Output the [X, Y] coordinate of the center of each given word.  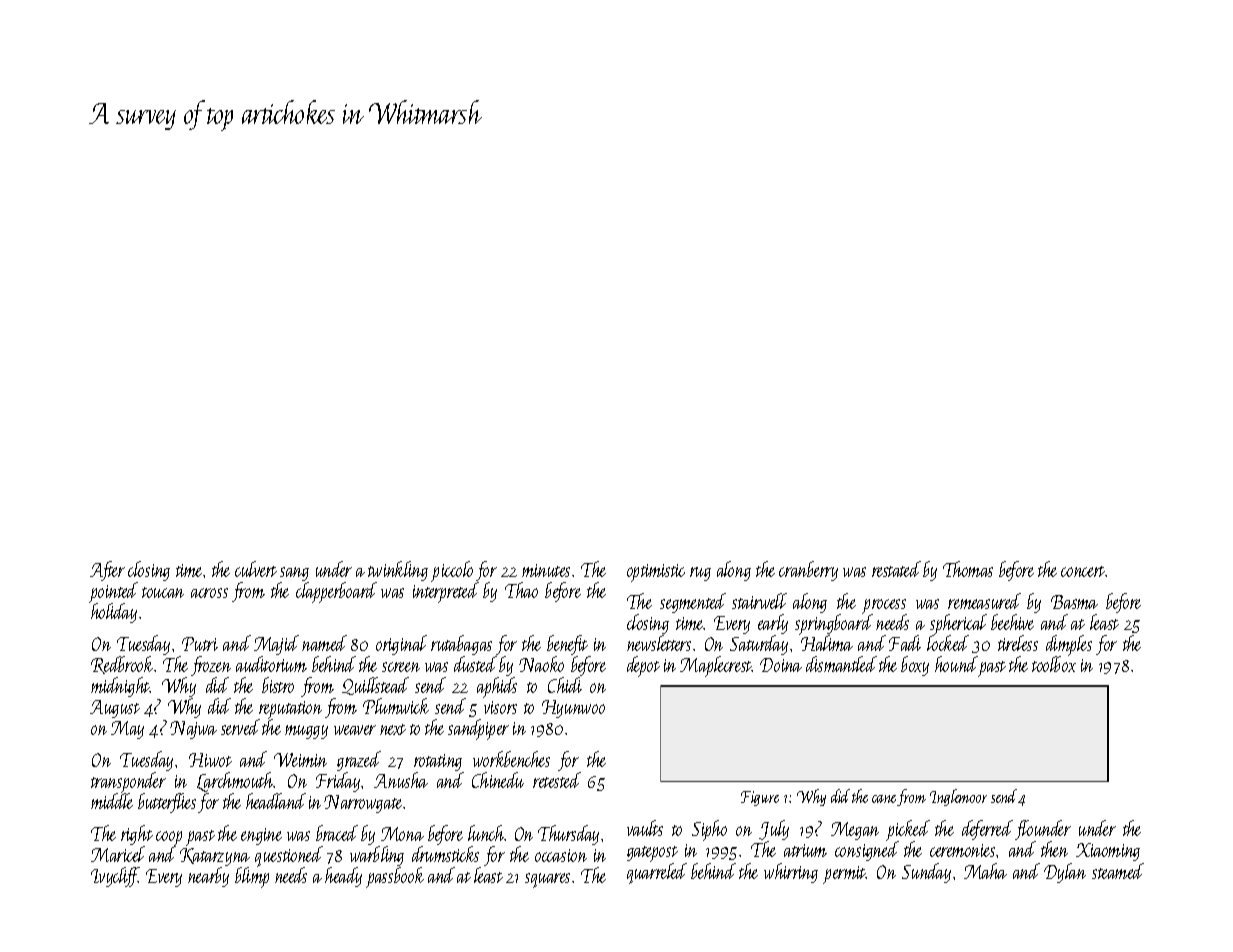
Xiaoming [1108, 852]
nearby [208, 877]
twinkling [398, 571]
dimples [1069, 645]
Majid [276, 645]
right [137, 835]
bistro [278, 685]
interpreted [445, 593]
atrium [805, 850]
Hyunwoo [573, 709]
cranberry [808, 571]
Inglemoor [958, 797]
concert [1083, 571]
